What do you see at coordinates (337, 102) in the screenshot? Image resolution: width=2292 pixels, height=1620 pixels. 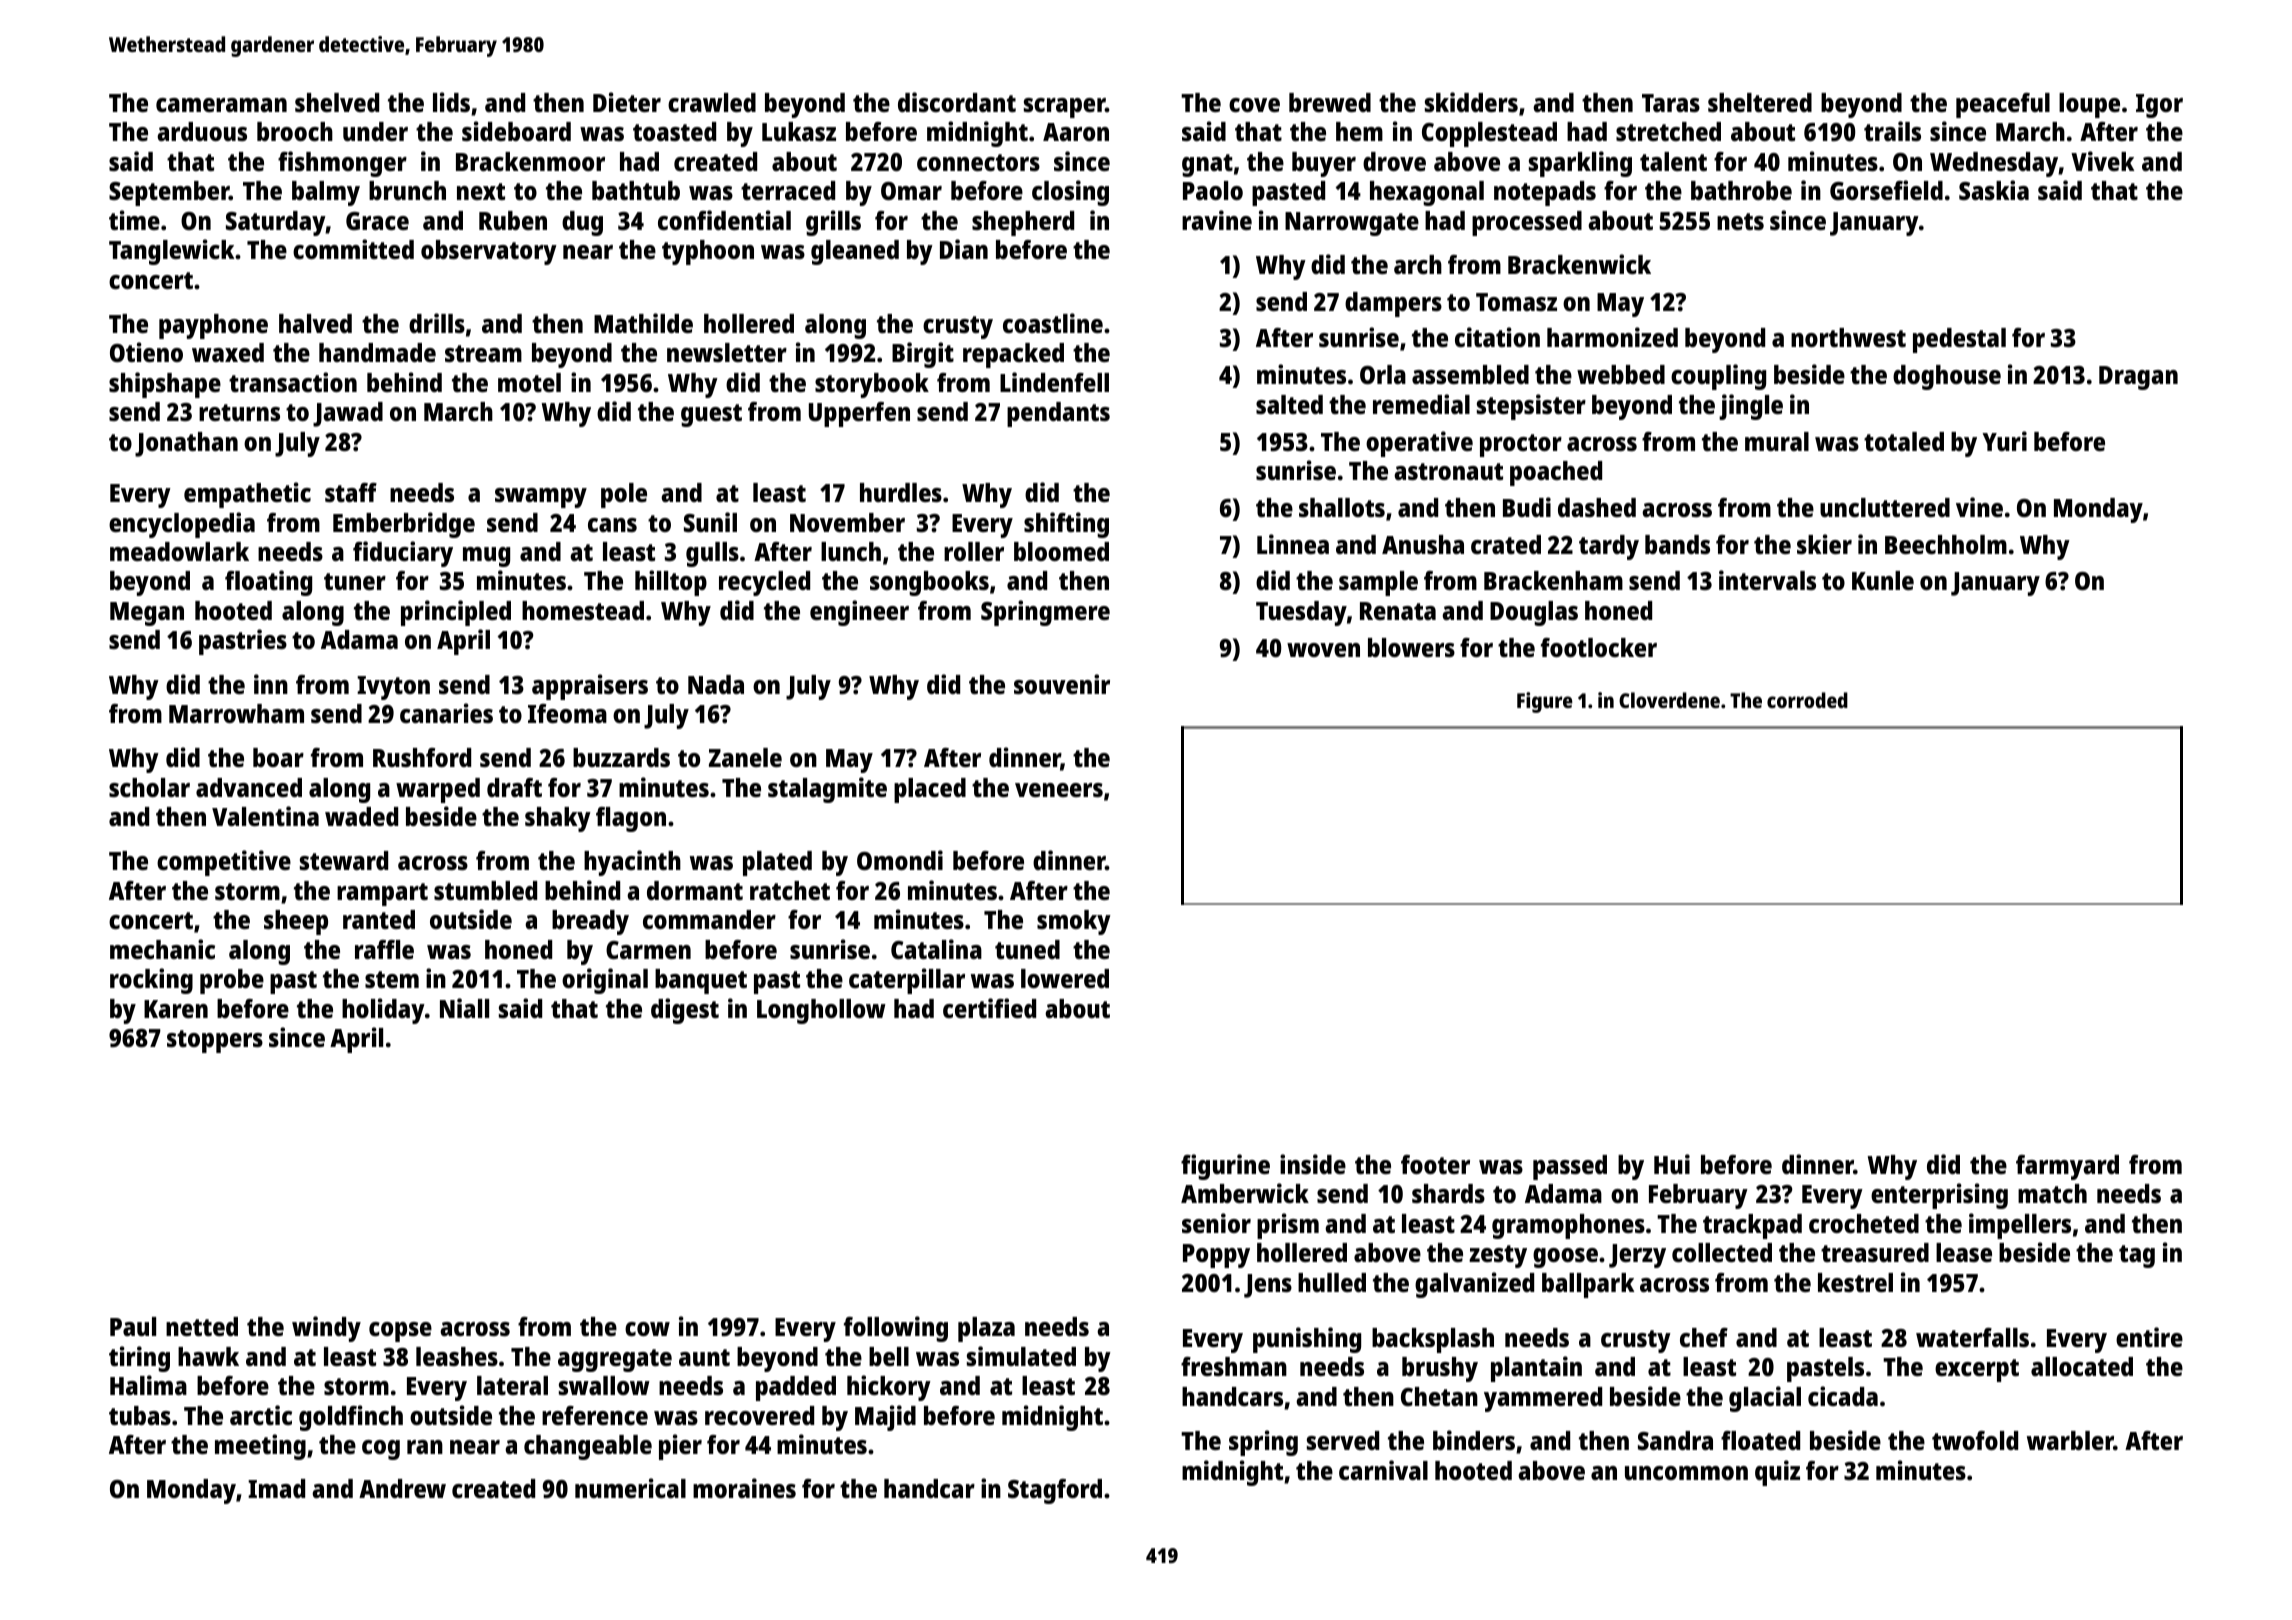 I see `shelved` at bounding box center [337, 102].
